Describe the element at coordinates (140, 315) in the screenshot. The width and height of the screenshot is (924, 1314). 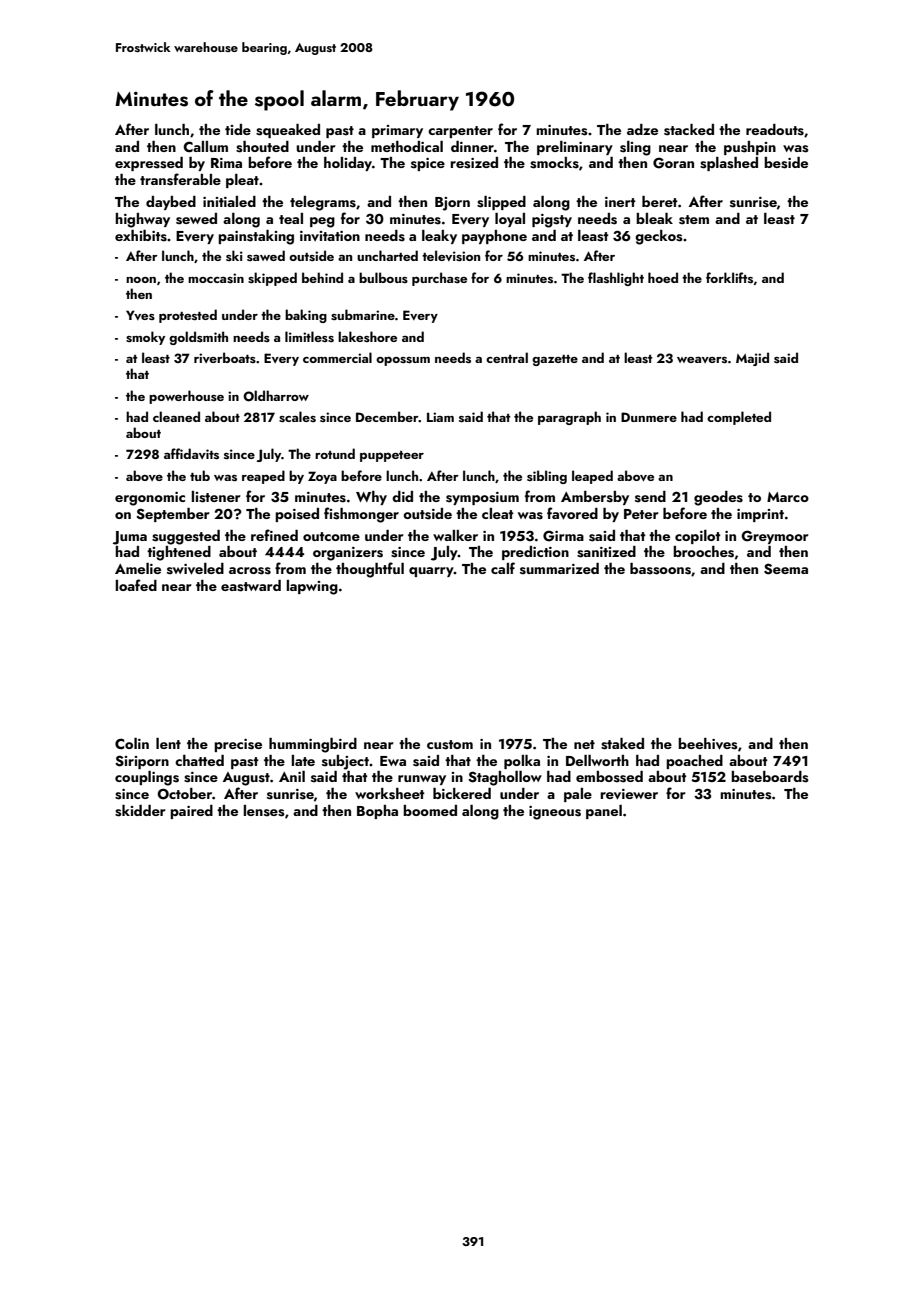
I see `Yves` at that location.
